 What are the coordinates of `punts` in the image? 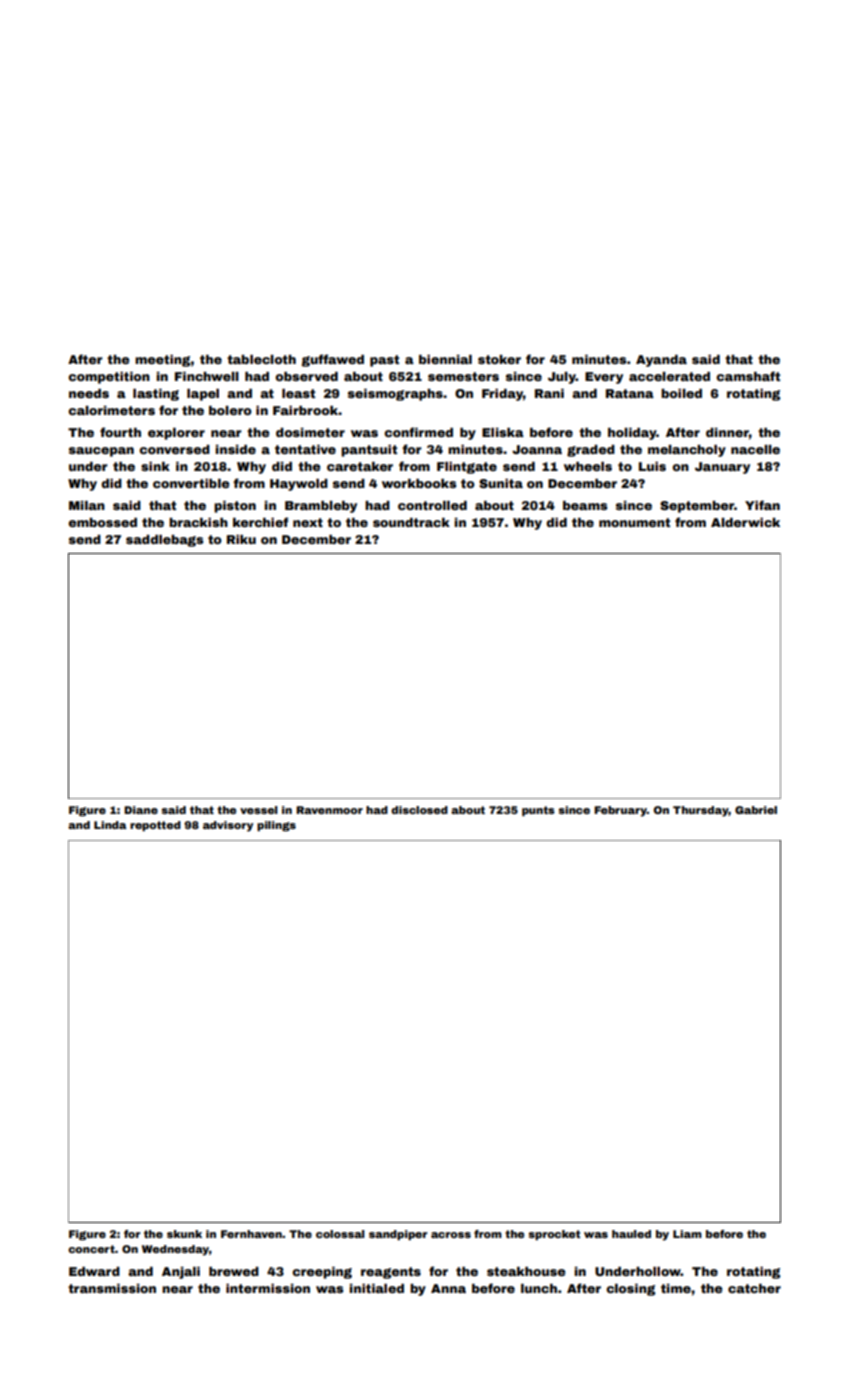 It's located at (538, 811).
